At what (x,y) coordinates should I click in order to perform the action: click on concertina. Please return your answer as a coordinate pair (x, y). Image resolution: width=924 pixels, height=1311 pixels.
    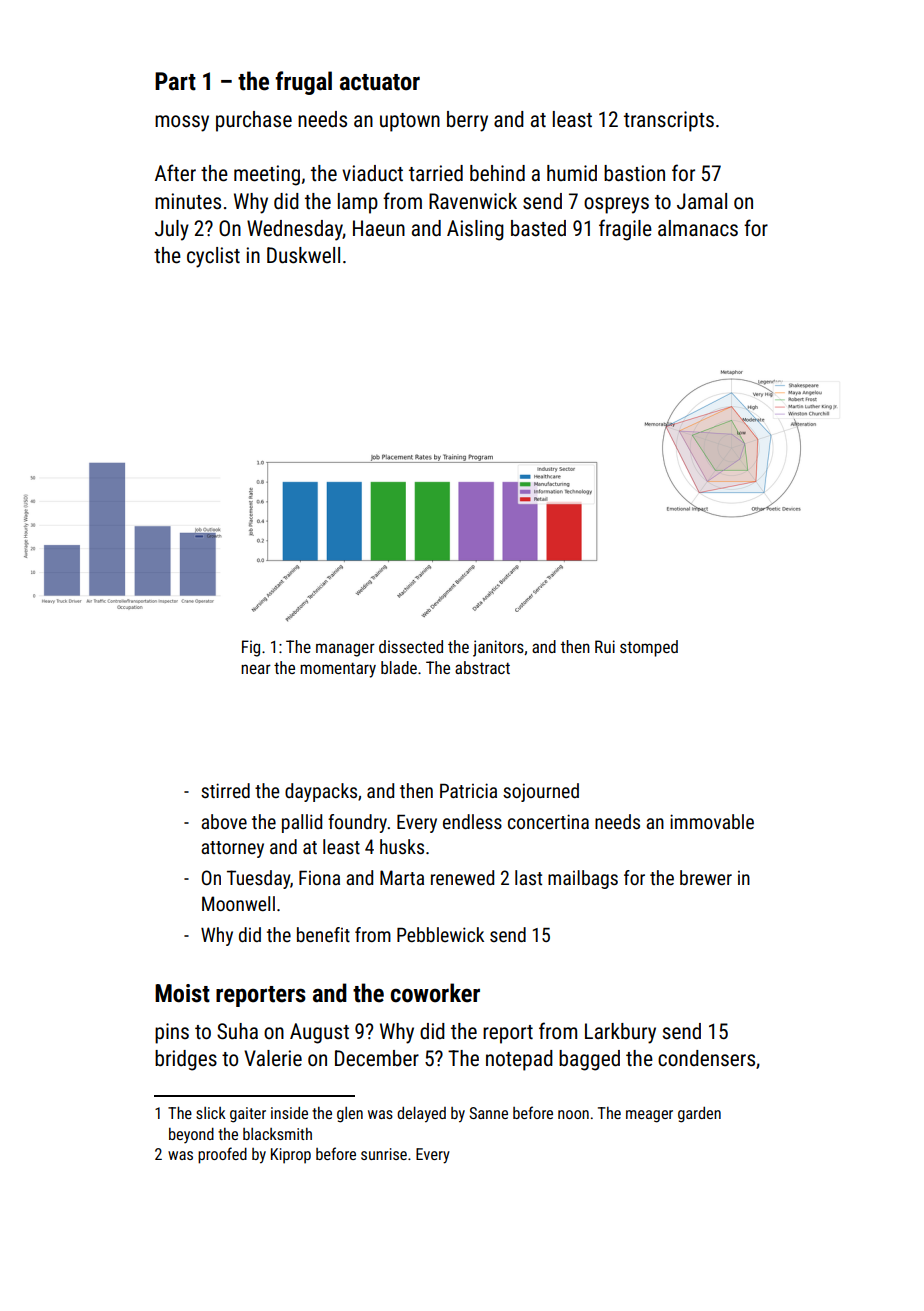
    Looking at the image, I should click on (548, 821).
